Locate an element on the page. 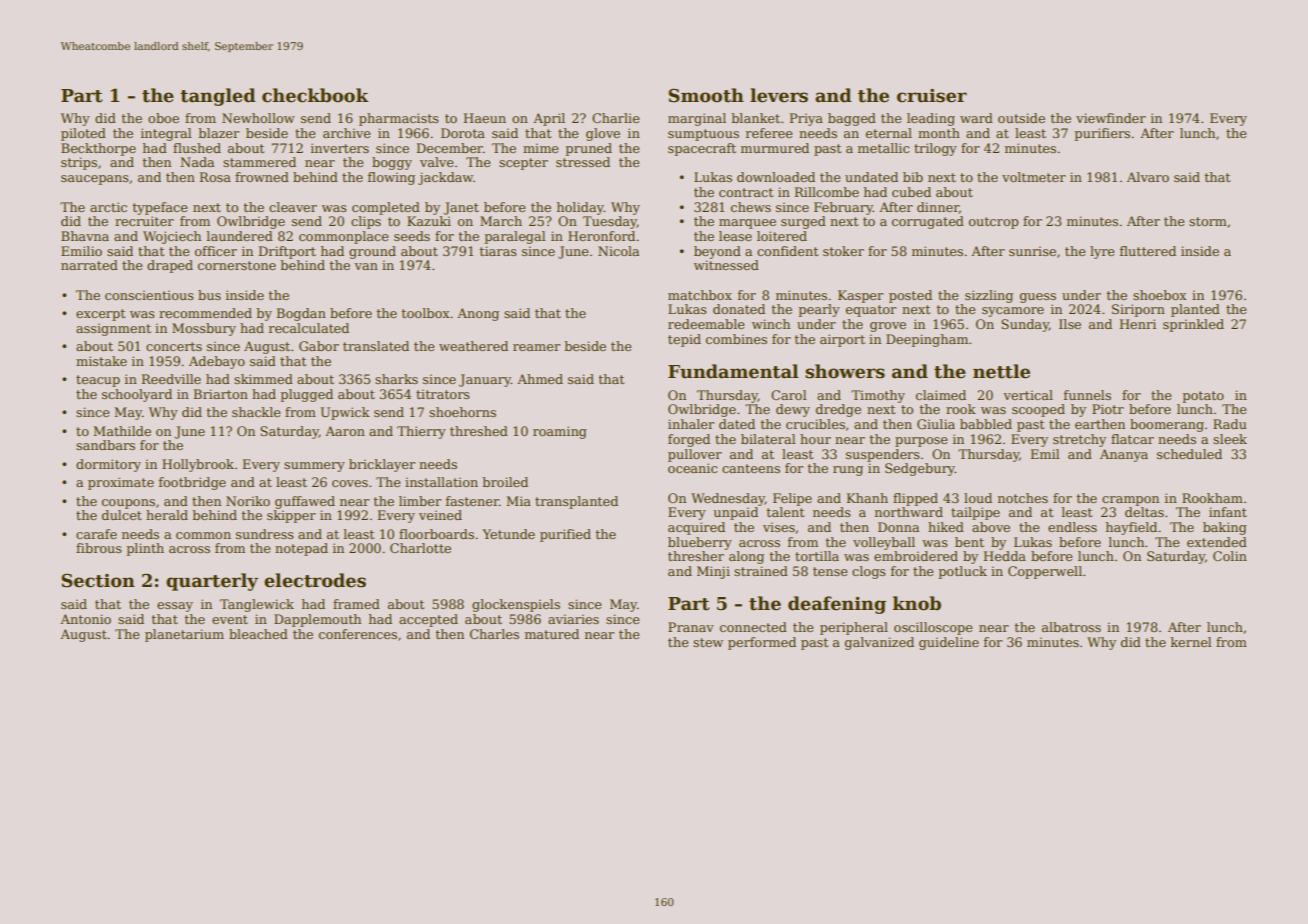  purifiers is located at coordinates (1102, 134).
